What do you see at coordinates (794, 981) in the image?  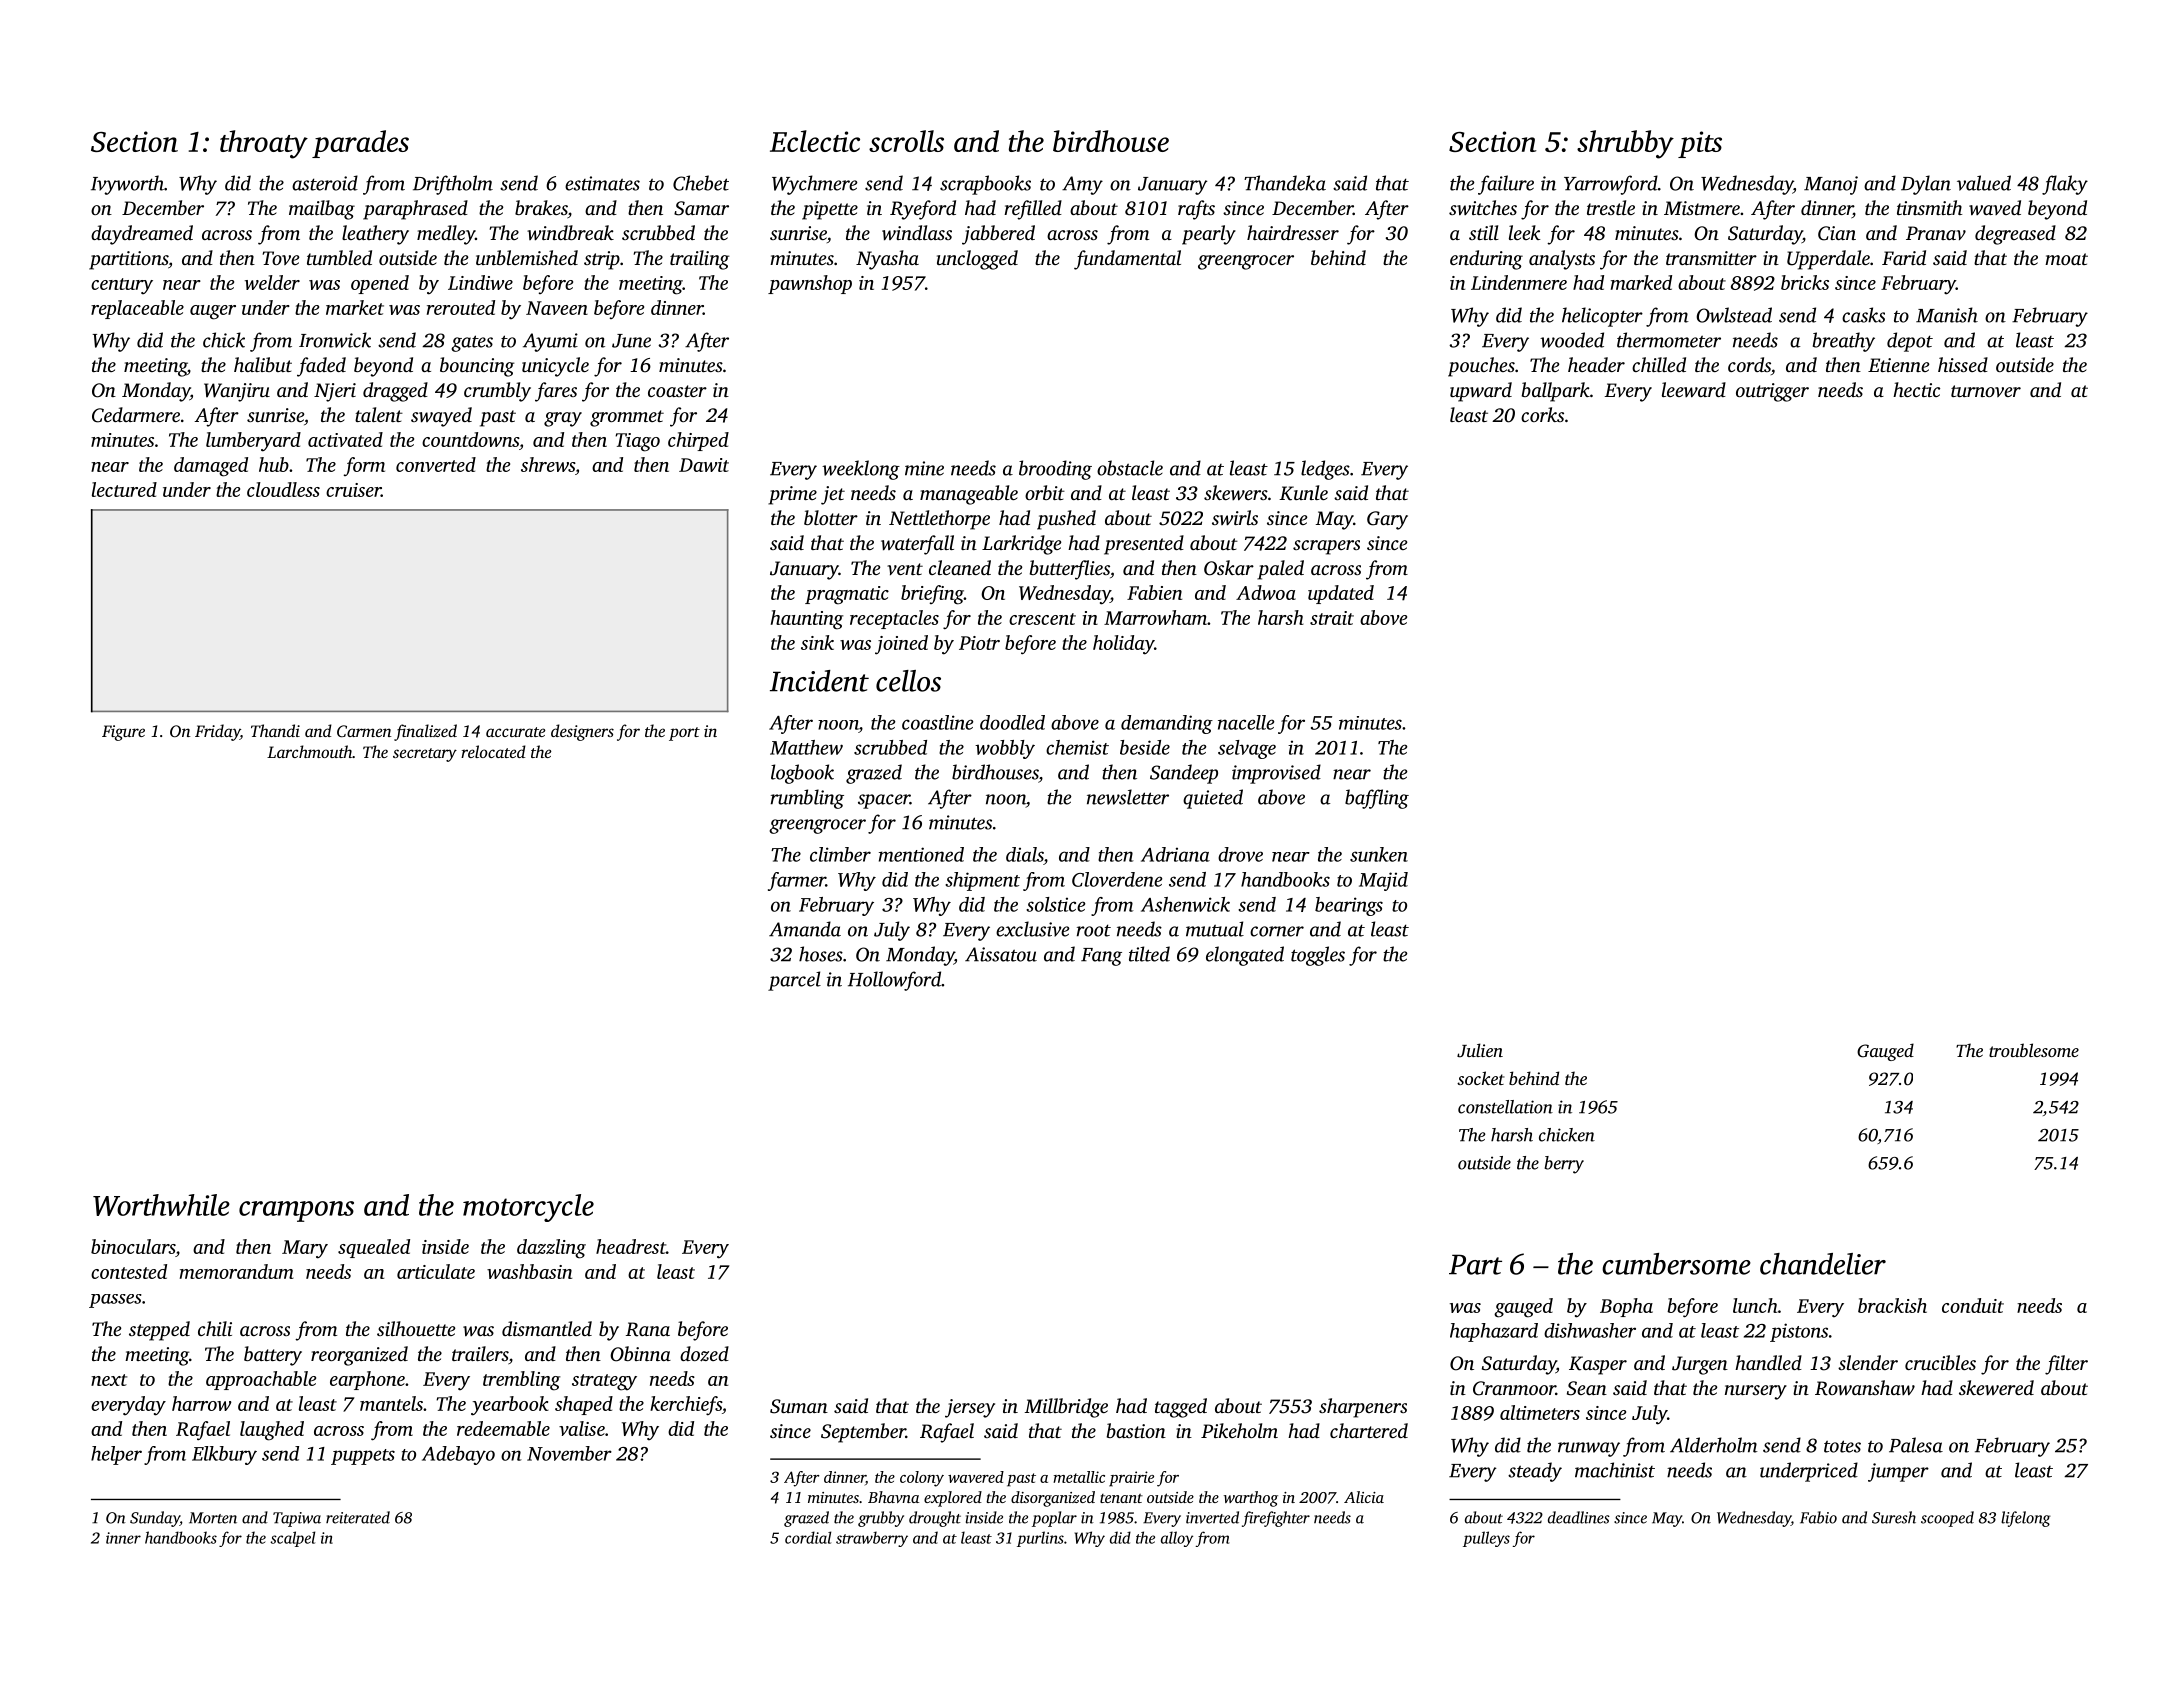 I see `parcel` at bounding box center [794, 981].
